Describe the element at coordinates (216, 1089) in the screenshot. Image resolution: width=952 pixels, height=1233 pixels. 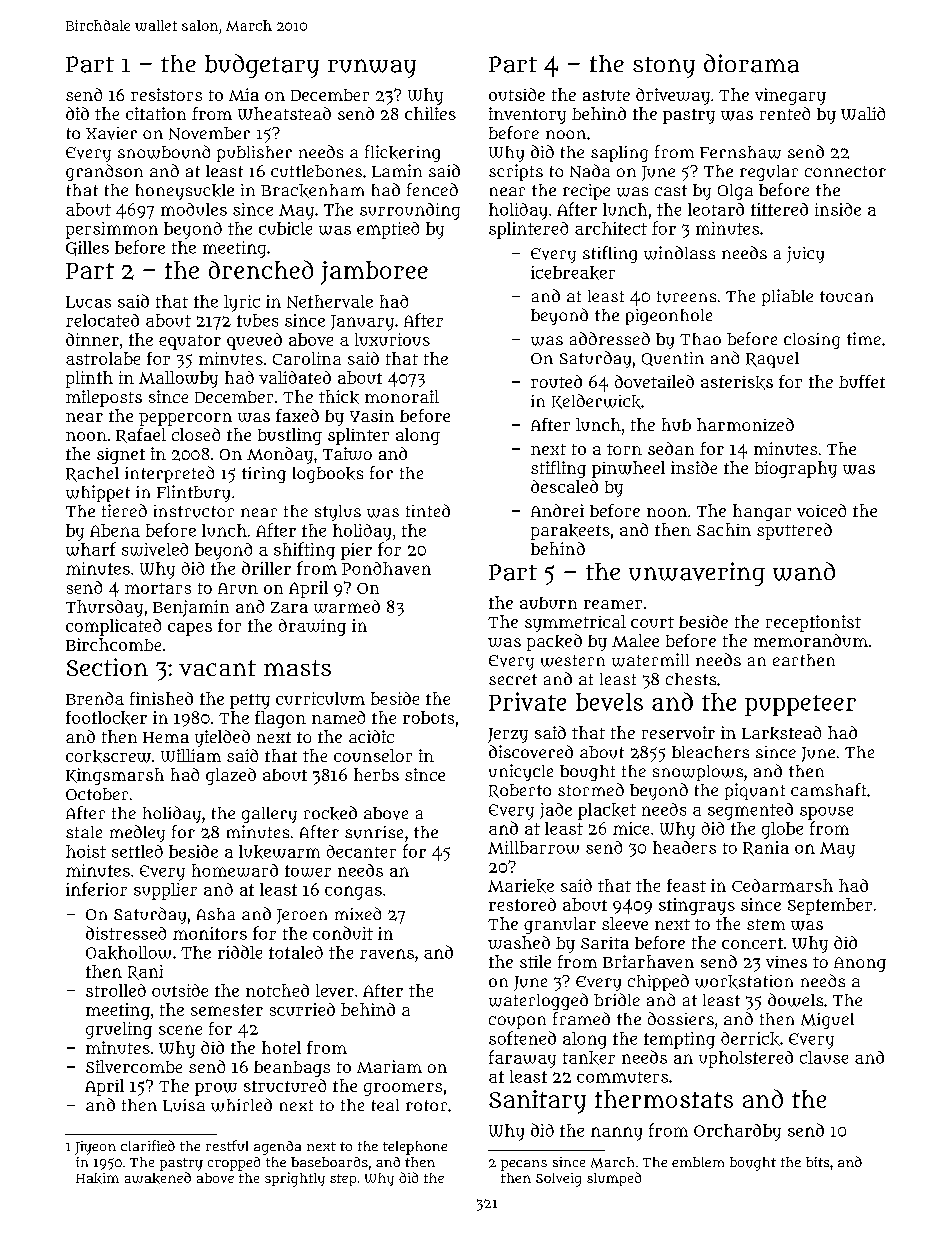
I see `prow` at that location.
